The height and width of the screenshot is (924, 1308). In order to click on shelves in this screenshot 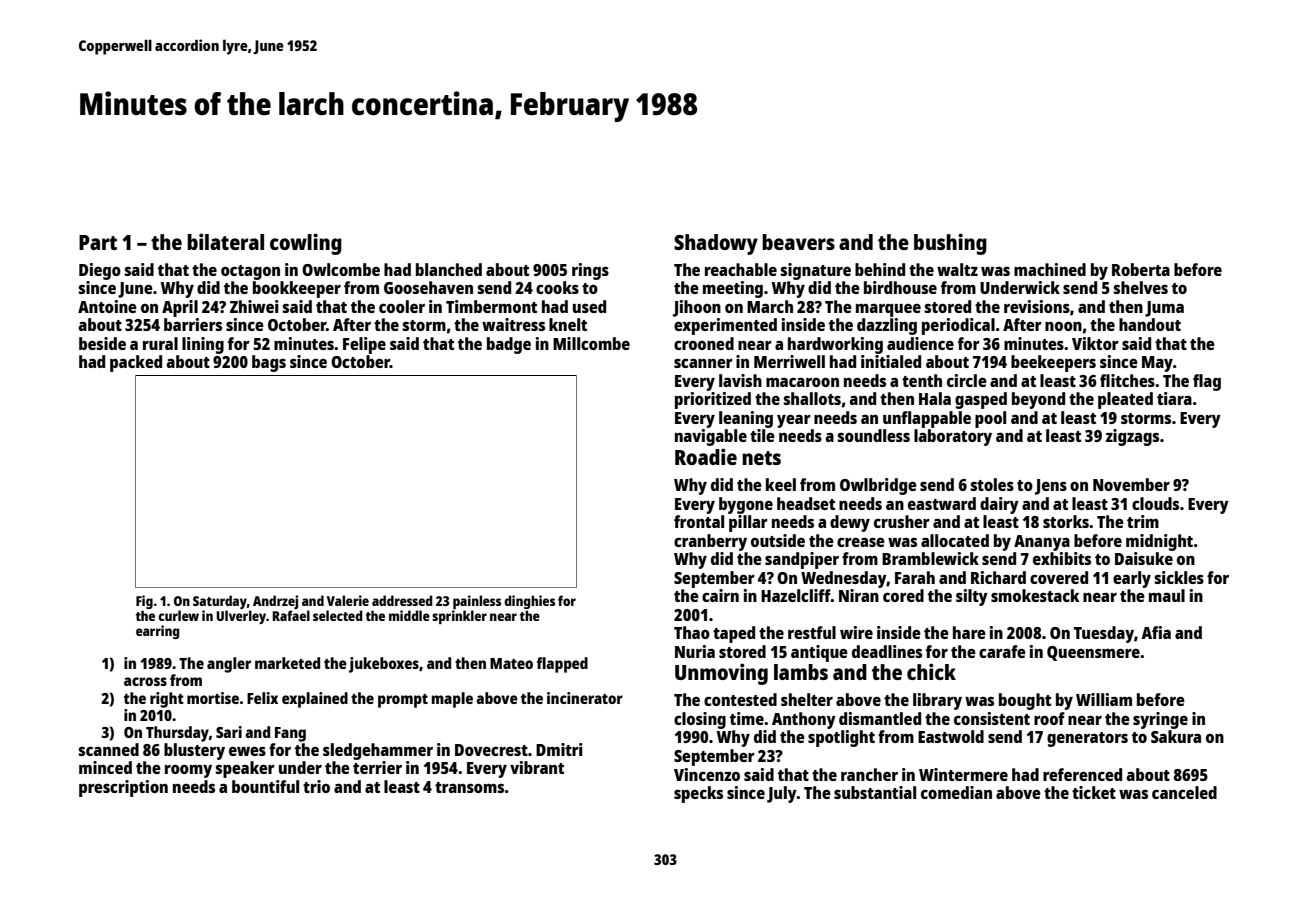, I will do `click(1140, 287)`.
